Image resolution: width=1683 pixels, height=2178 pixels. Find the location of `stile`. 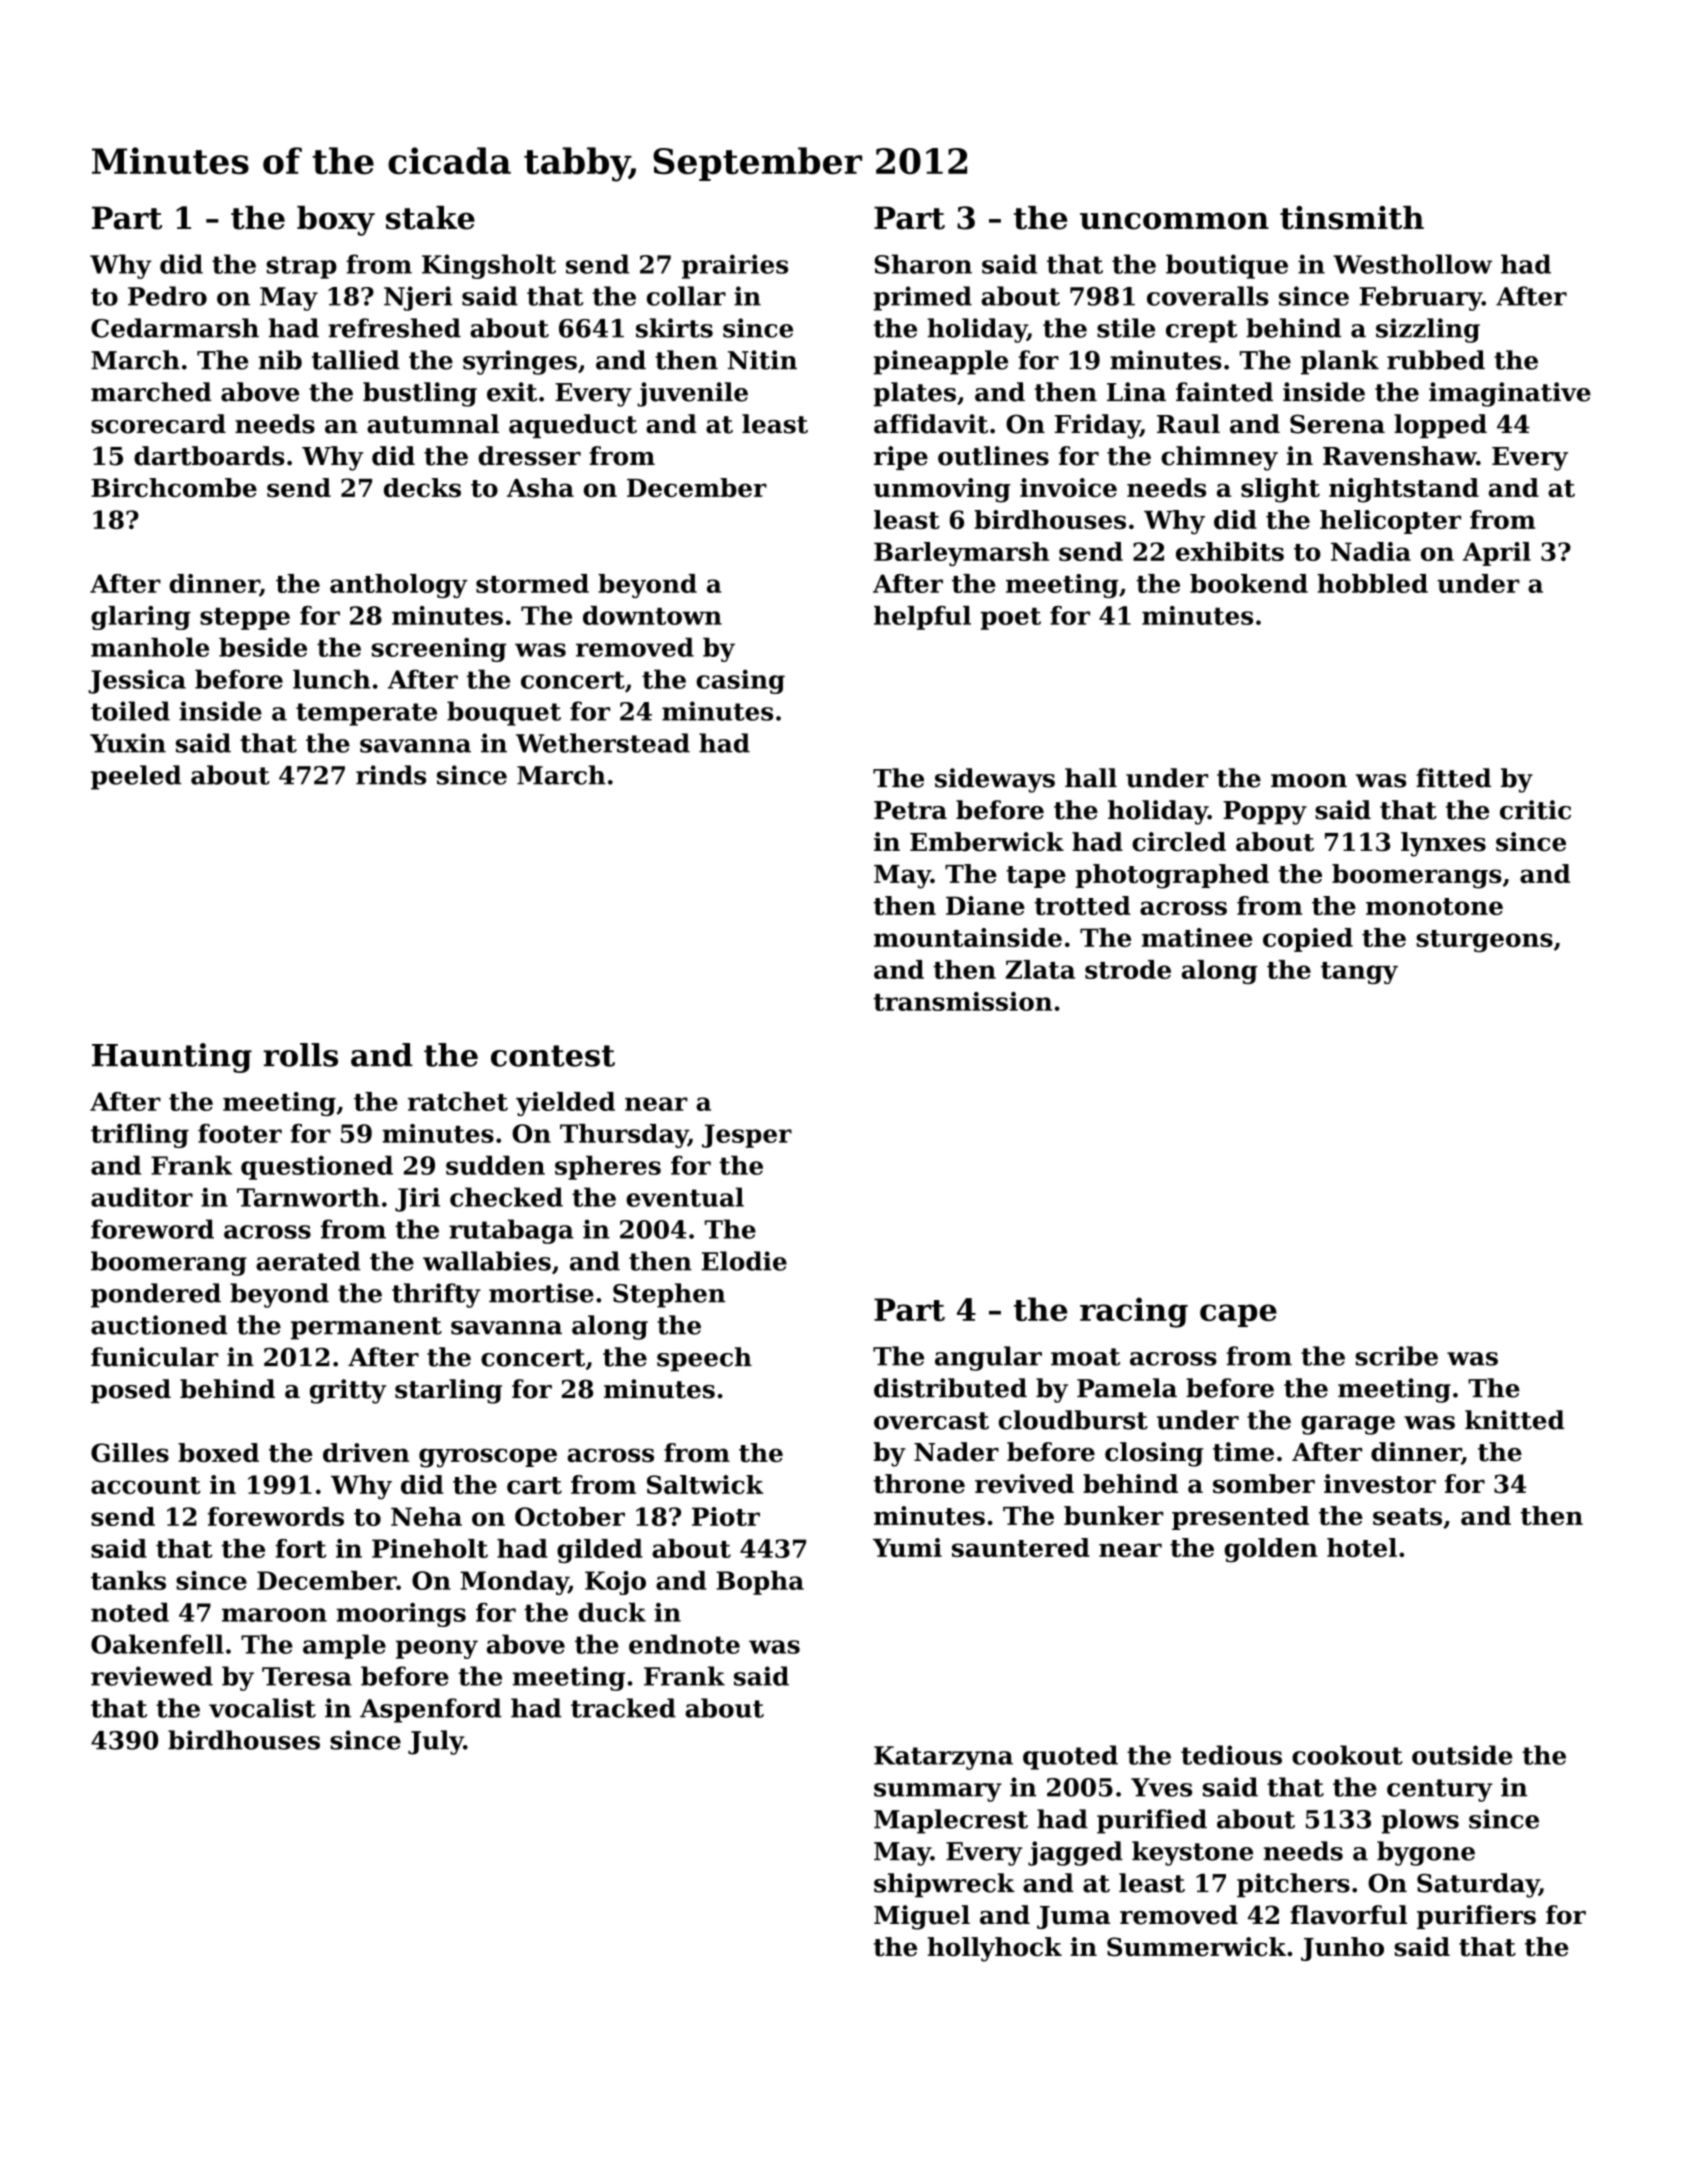

stile is located at coordinates (1126, 328).
